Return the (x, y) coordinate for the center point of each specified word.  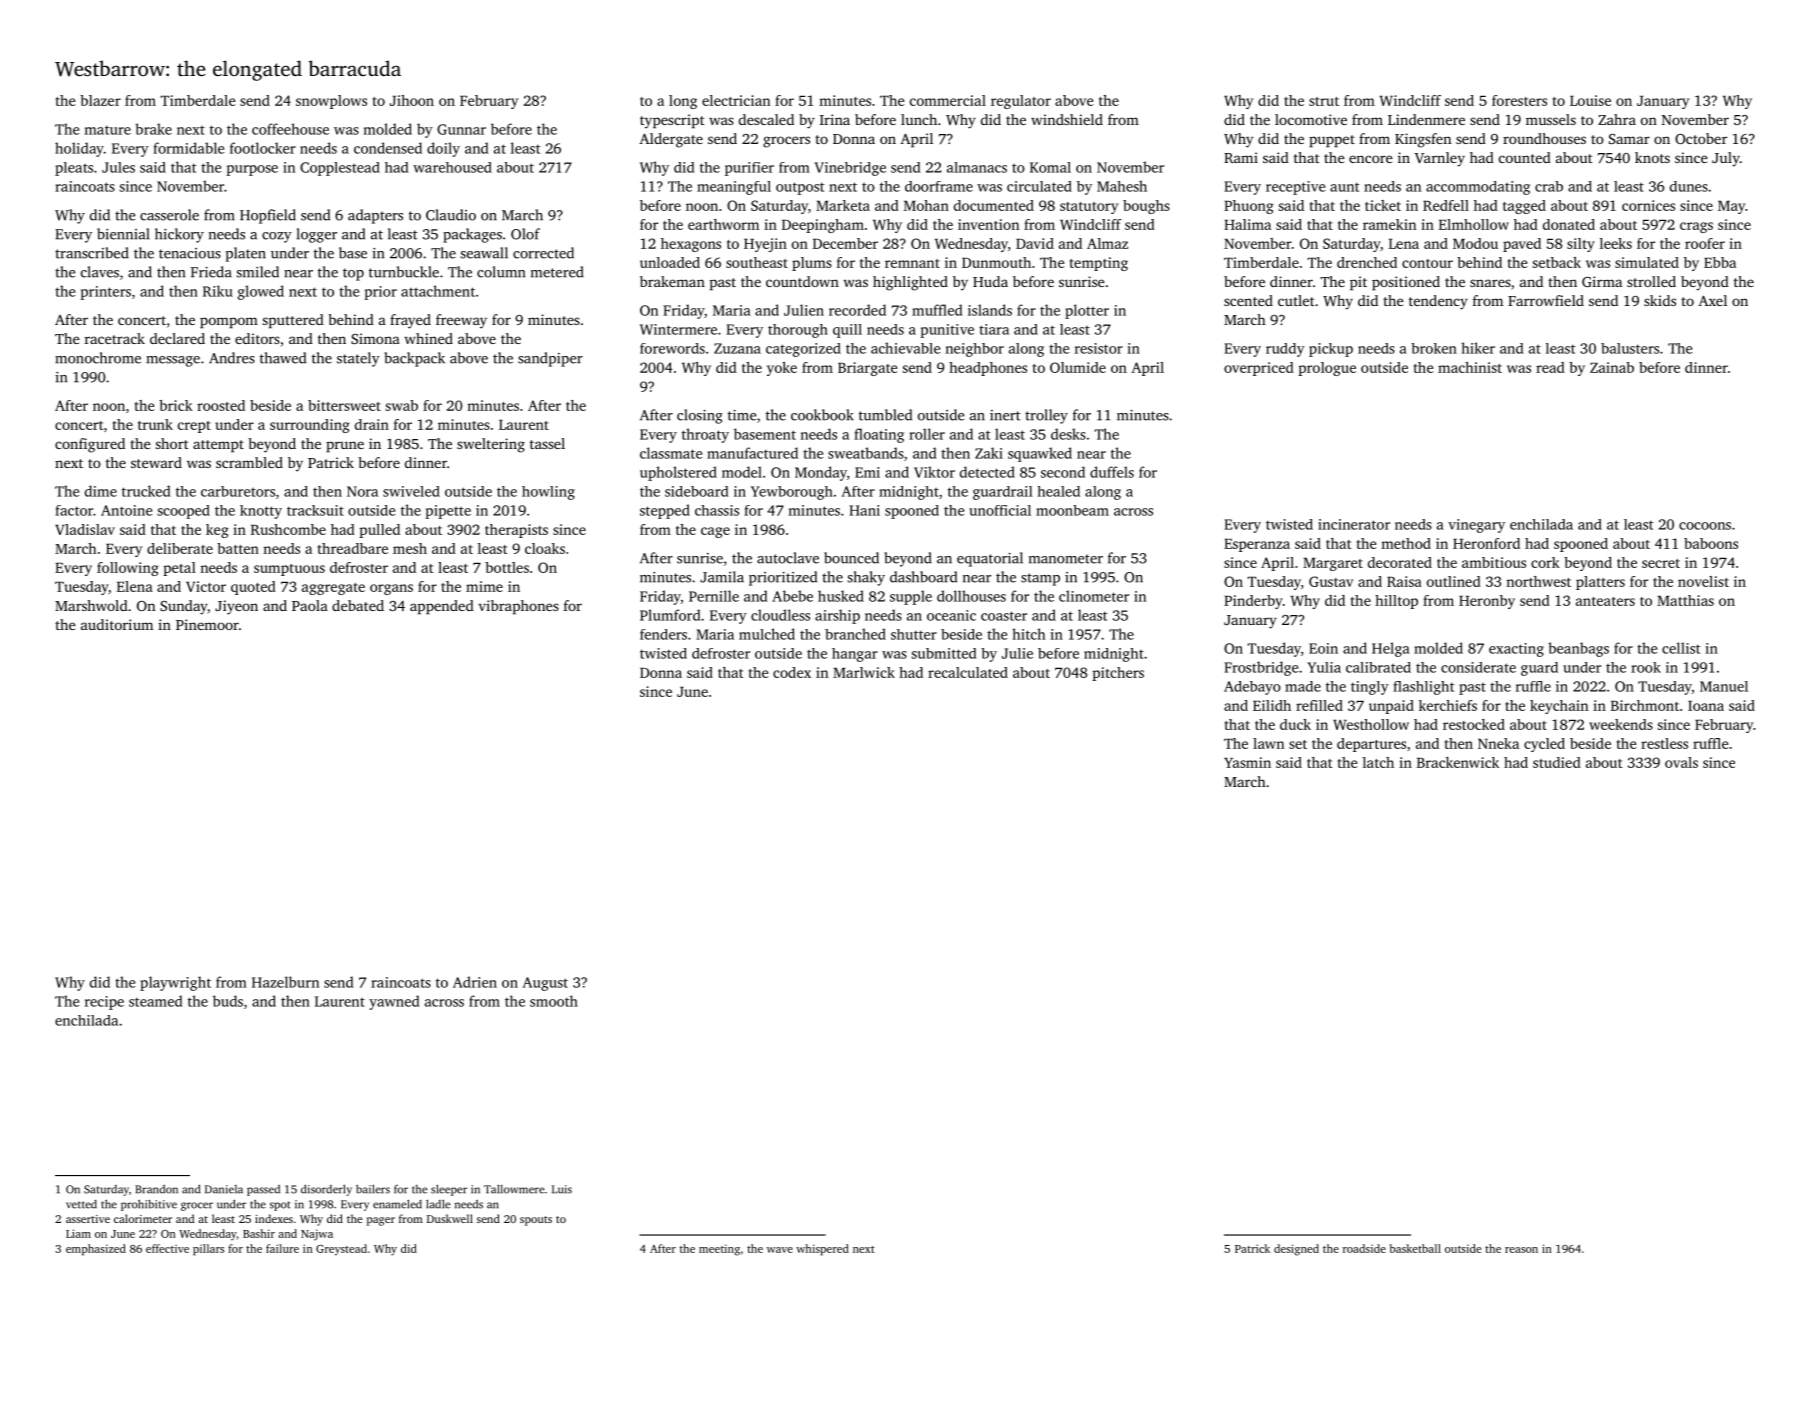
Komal (1050, 167)
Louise (1590, 100)
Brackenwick (1458, 762)
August (545, 984)
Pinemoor (207, 624)
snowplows (331, 102)
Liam (78, 1233)
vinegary (1476, 526)
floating (879, 435)
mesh (410, 548)
